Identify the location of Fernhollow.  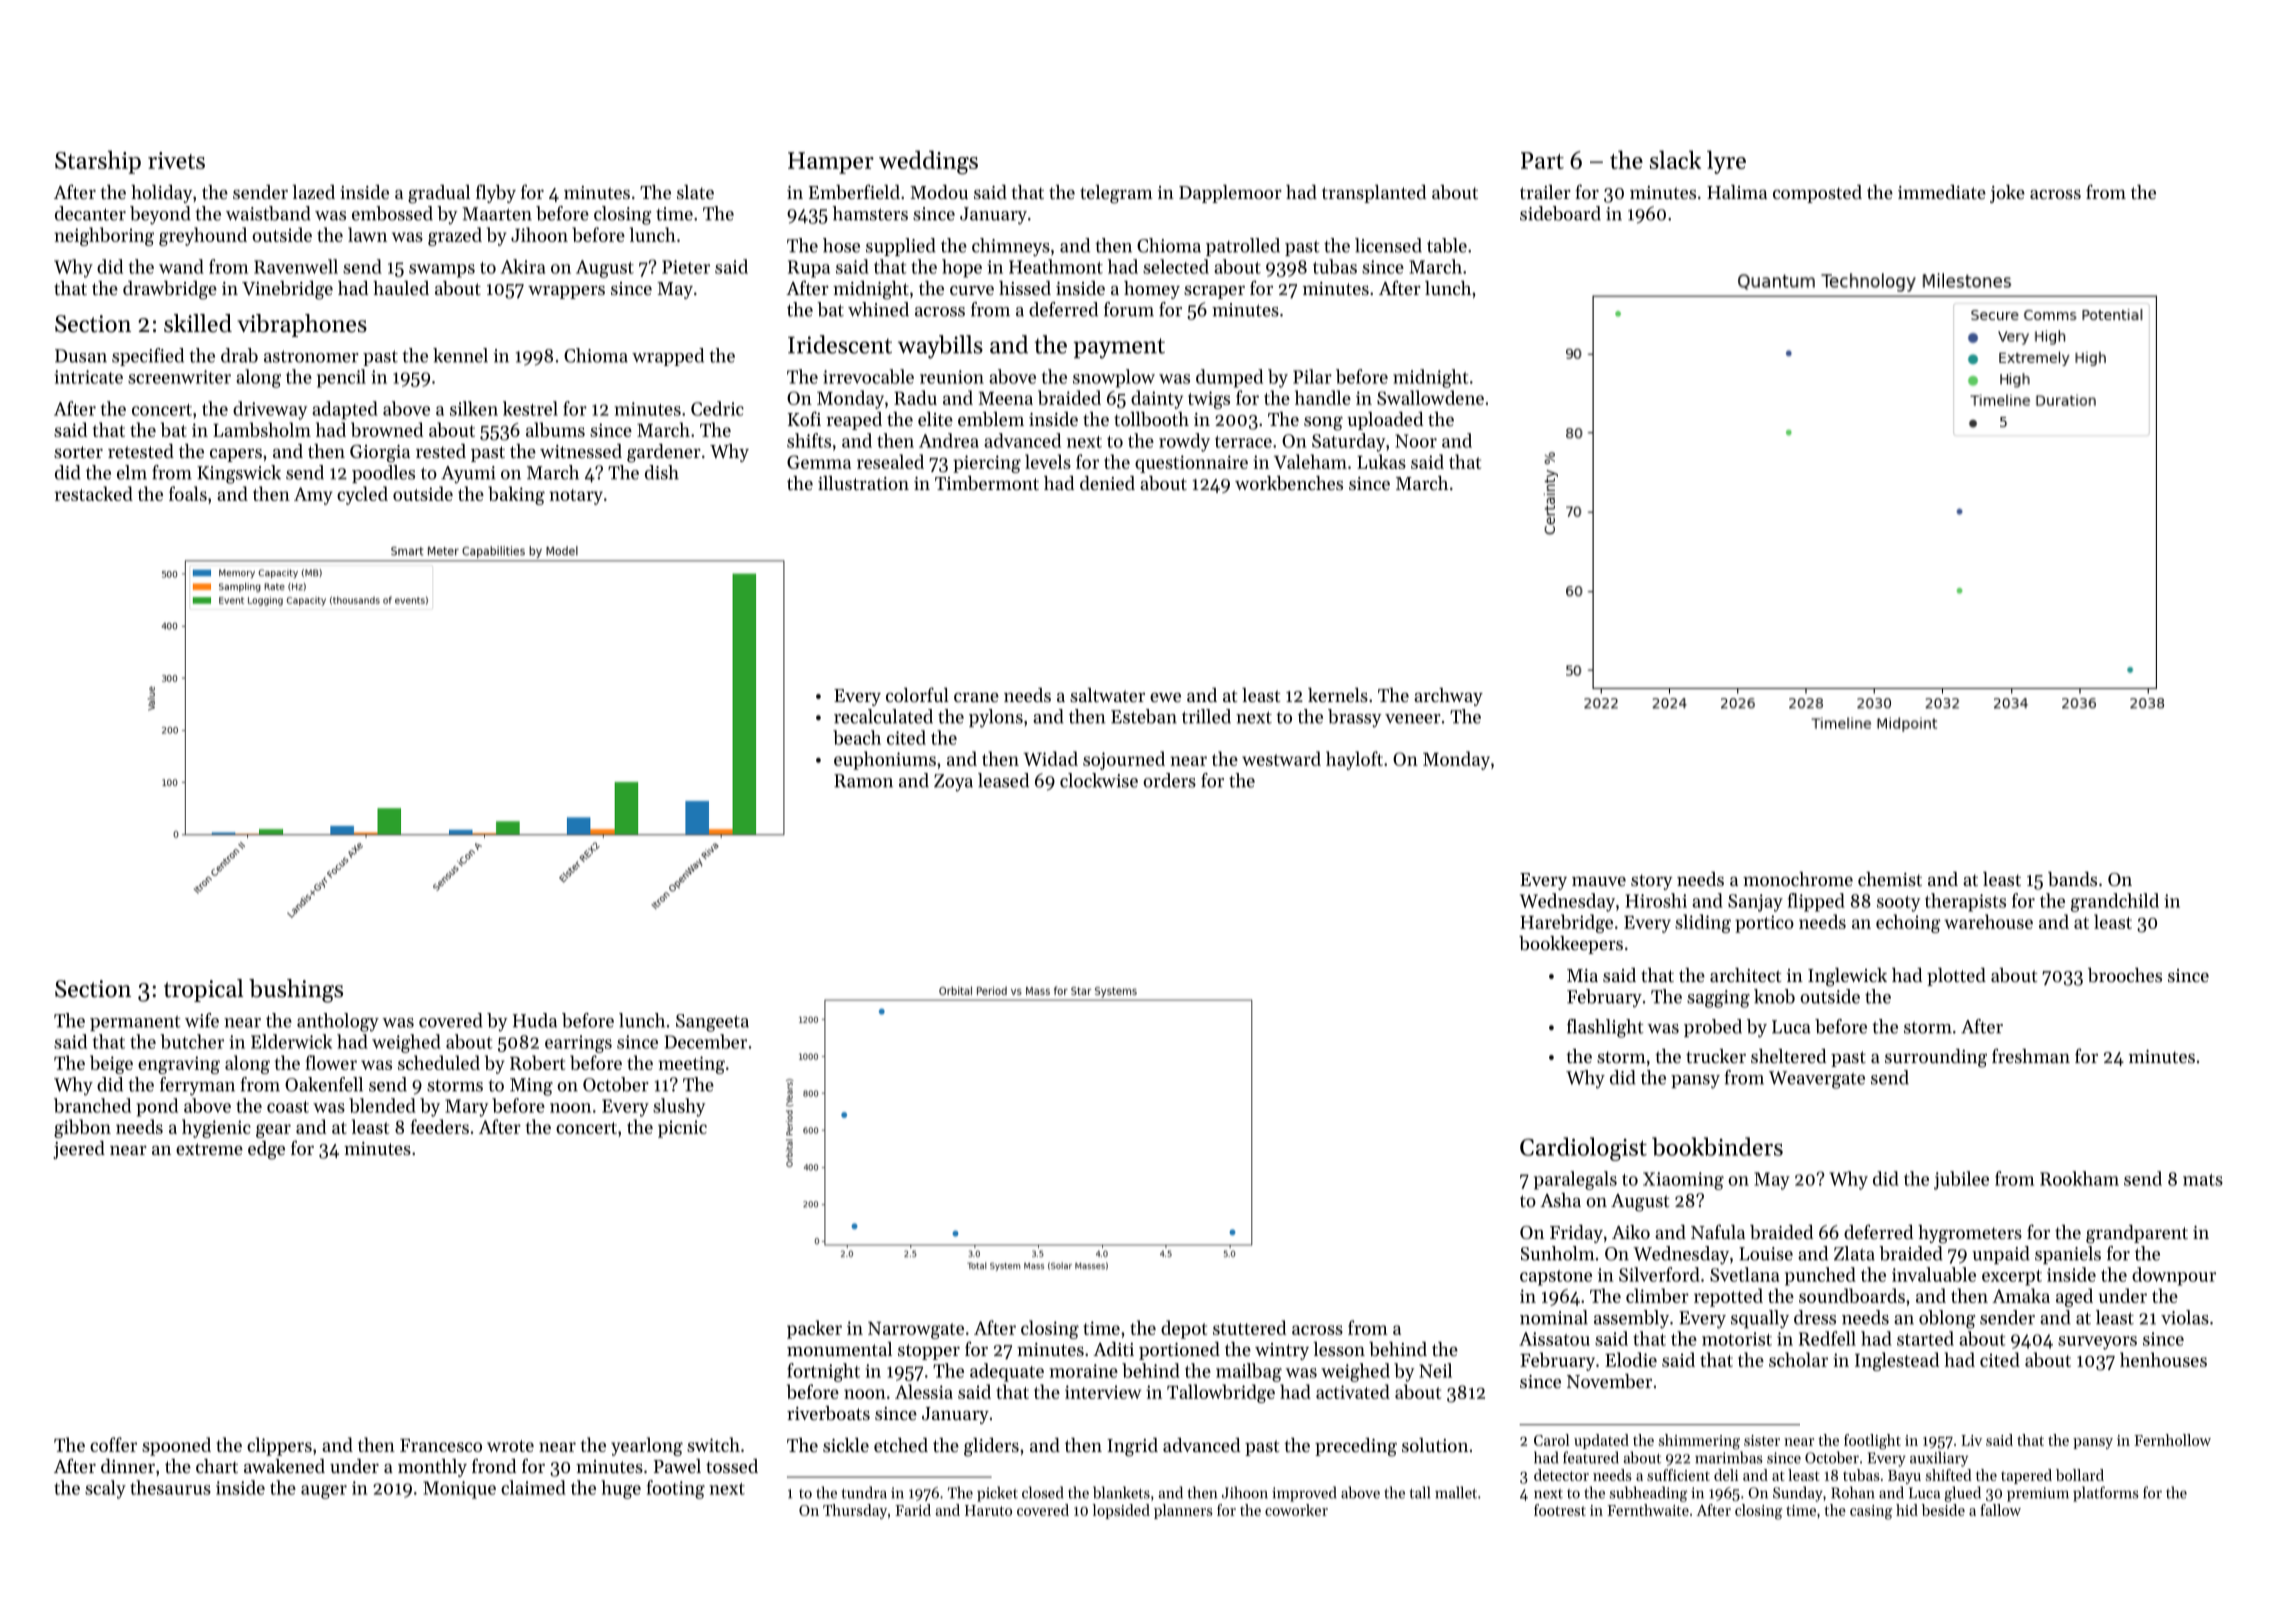
(2172, 1440).
